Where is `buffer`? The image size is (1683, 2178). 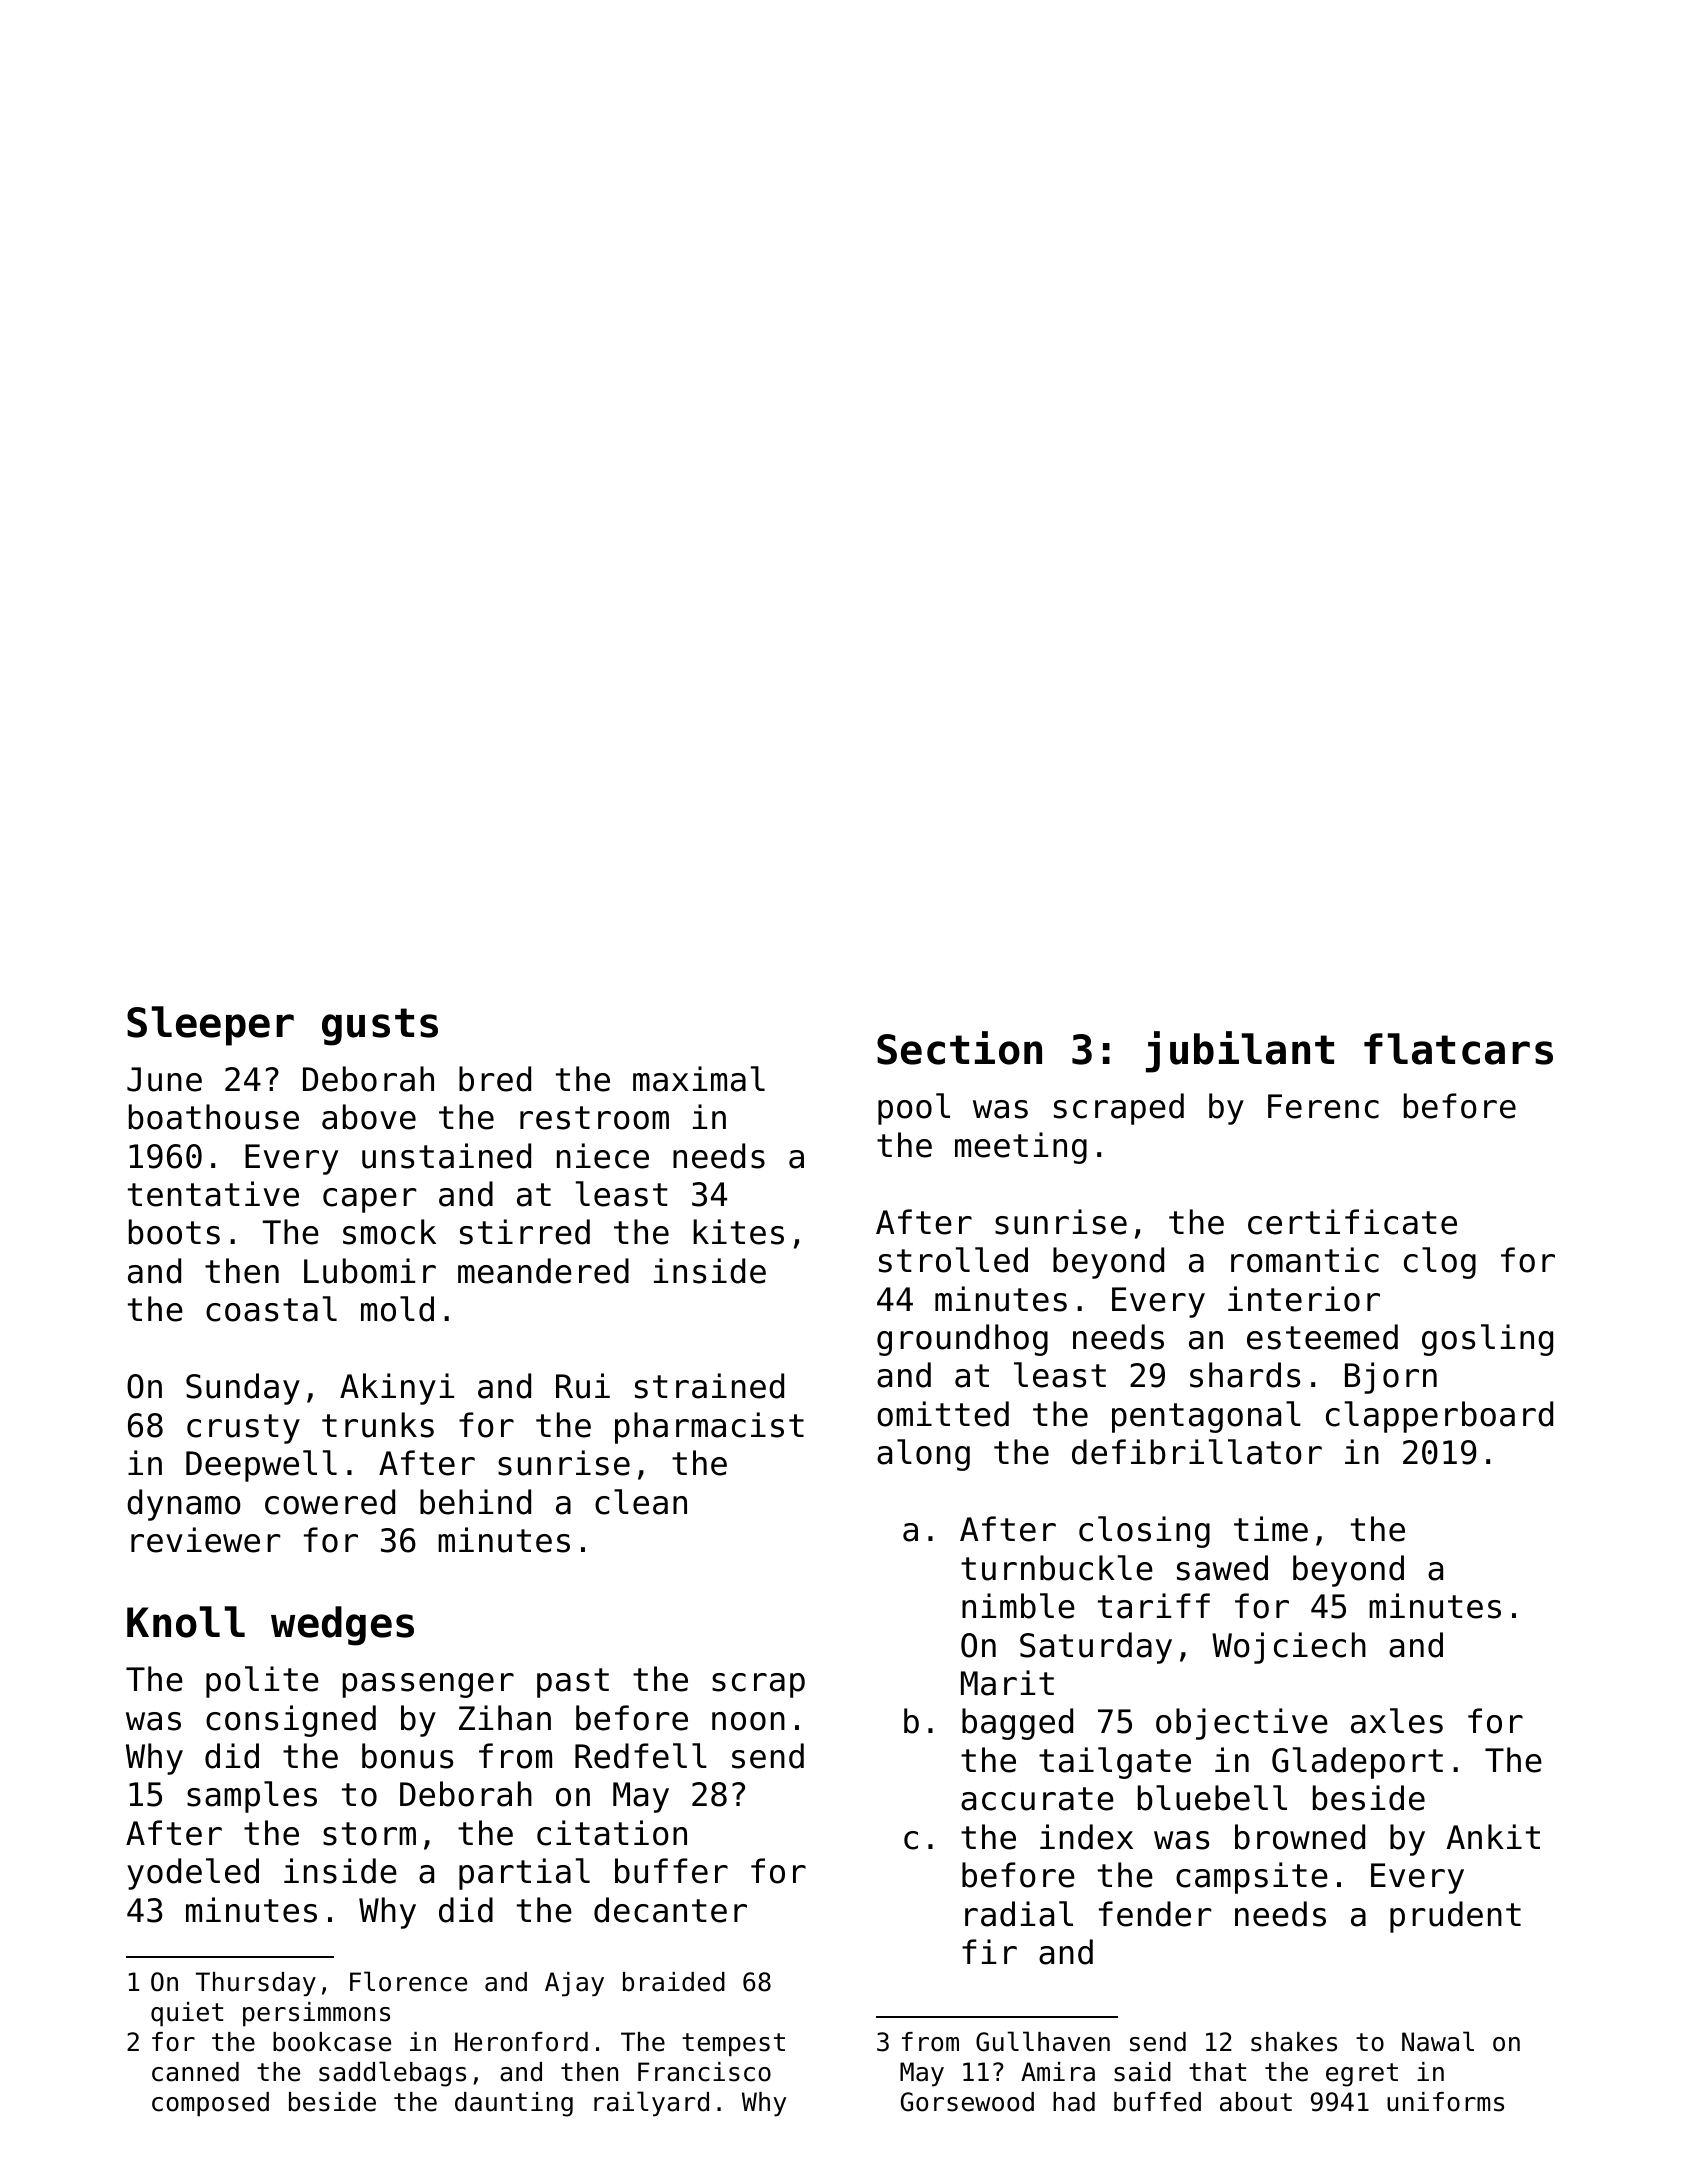
buffer is located at coordinates (671, 1871).
